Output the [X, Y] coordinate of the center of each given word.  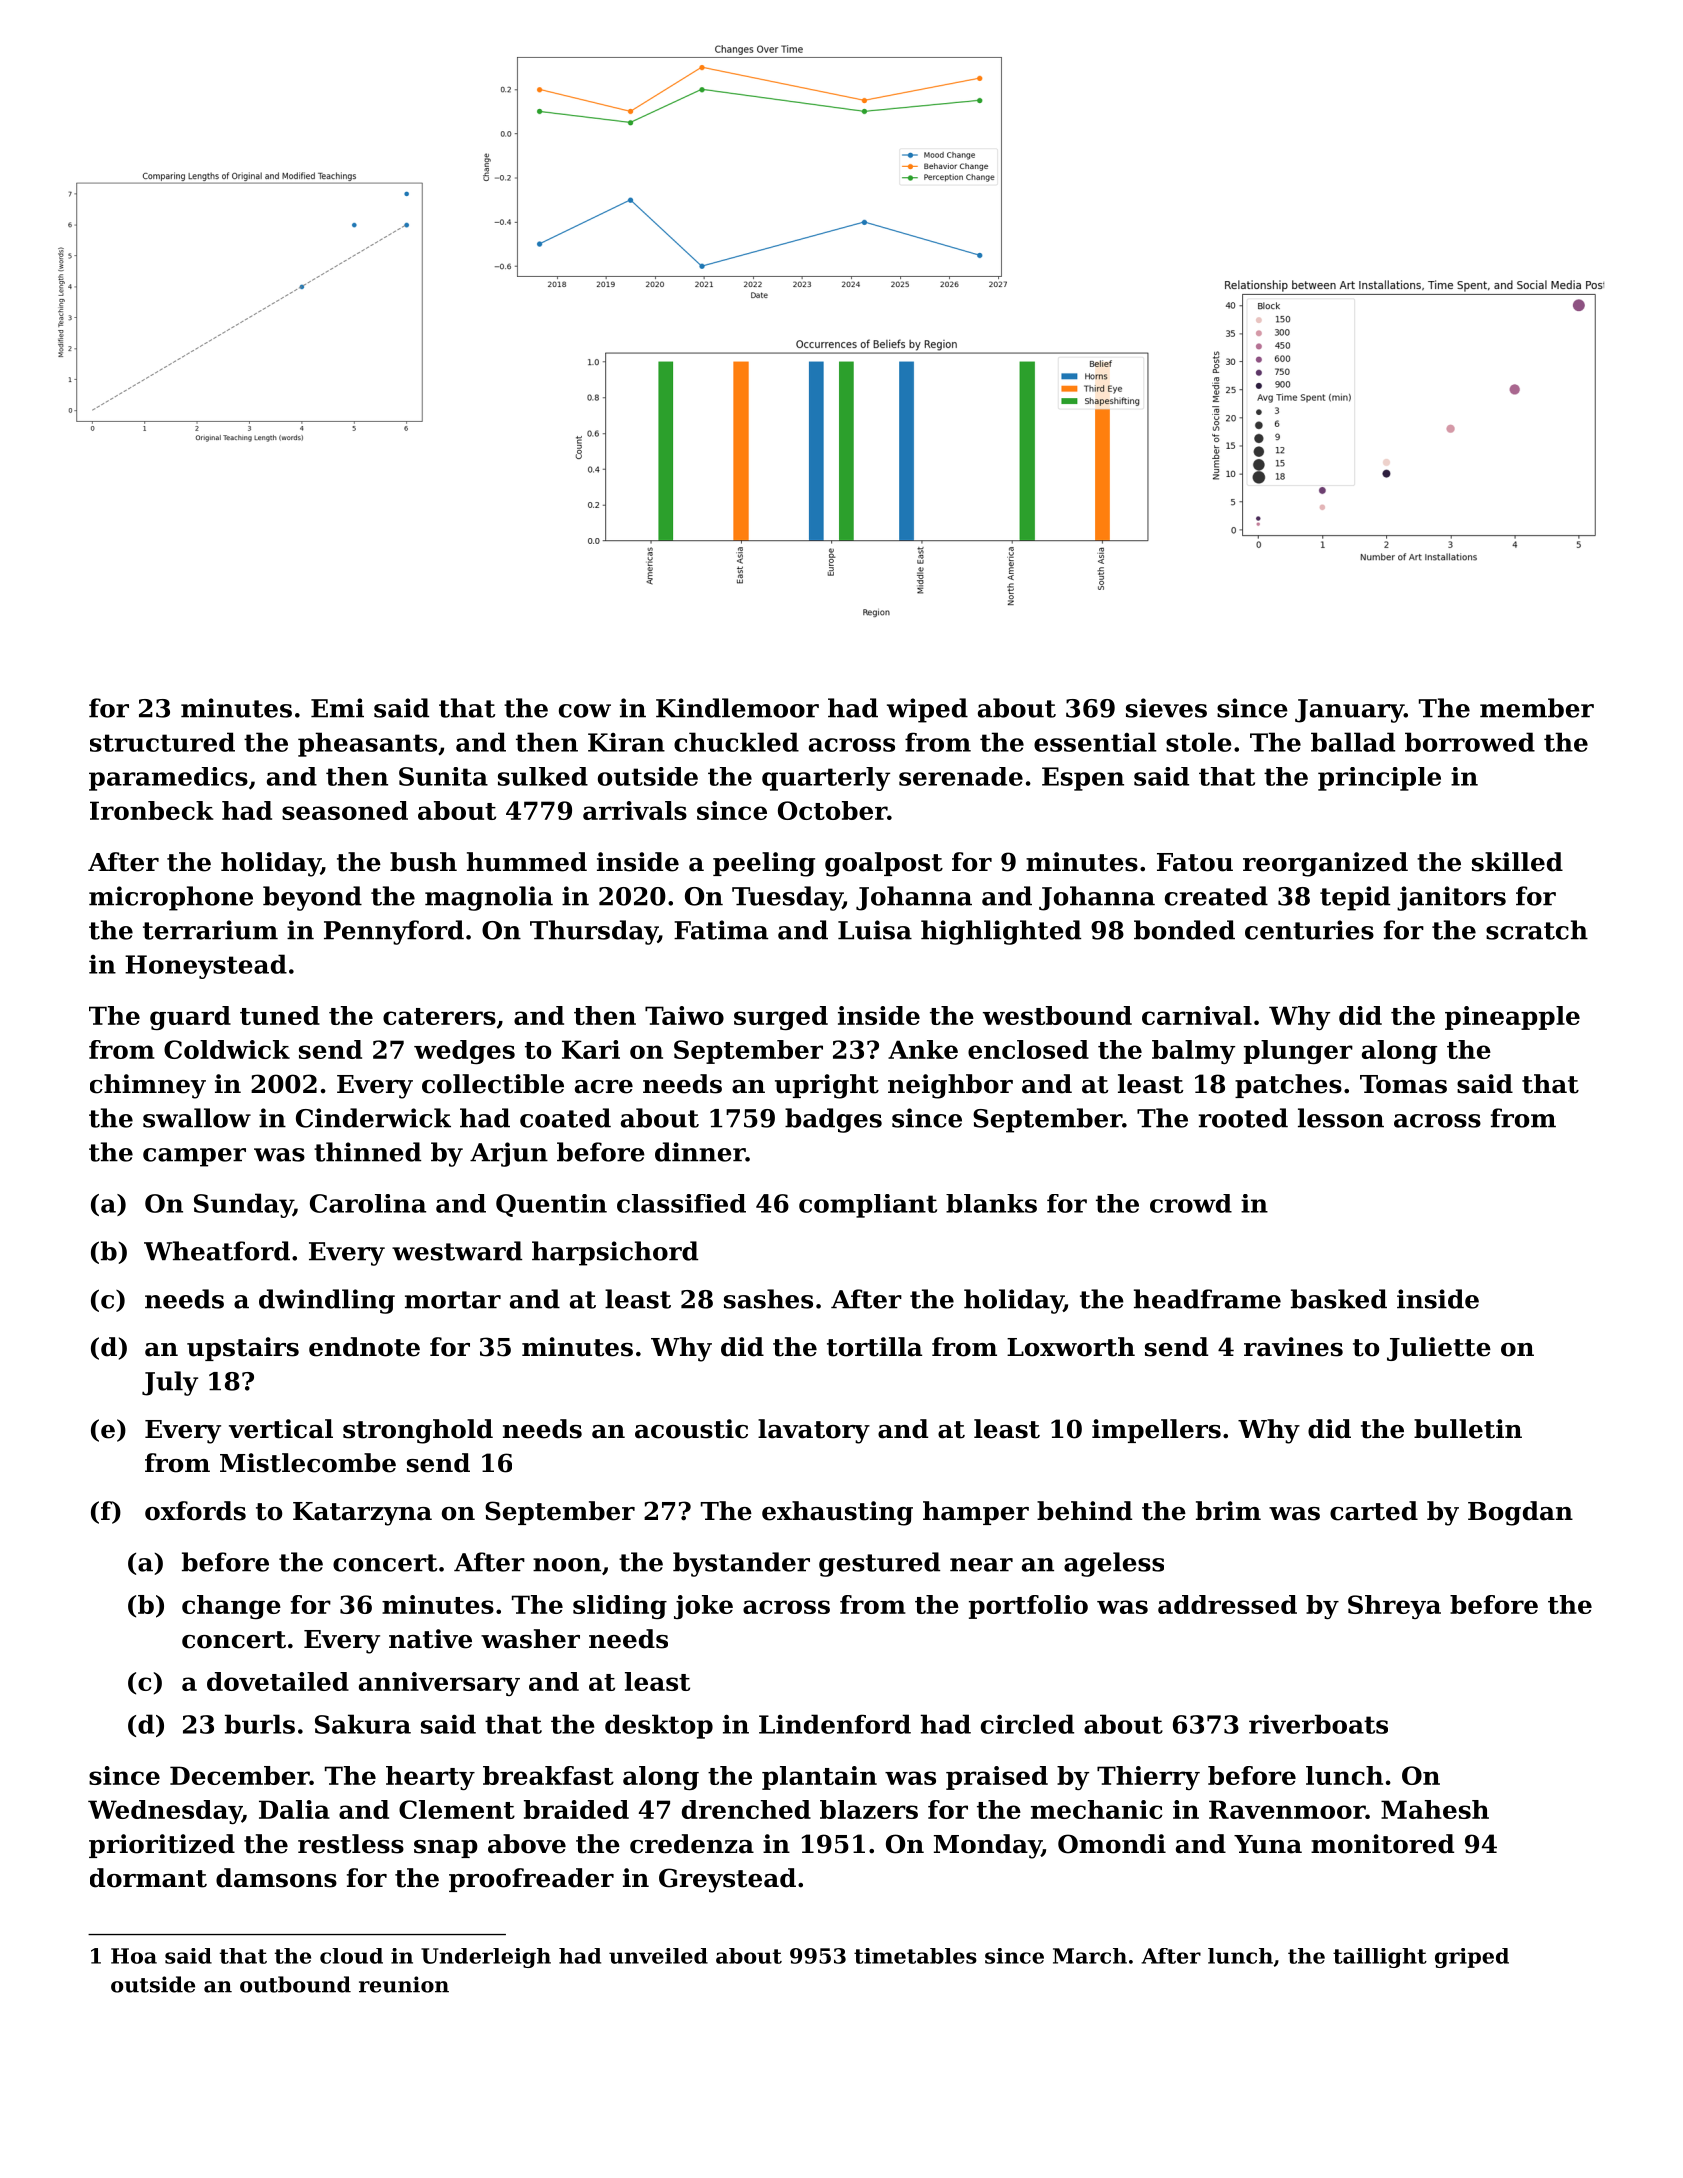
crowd [1191, 1203]
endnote [364, 1347]
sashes [768, 1299]
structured [162, 742]
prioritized [162, 1846]
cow [585, 711]
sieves [1166, 708]
